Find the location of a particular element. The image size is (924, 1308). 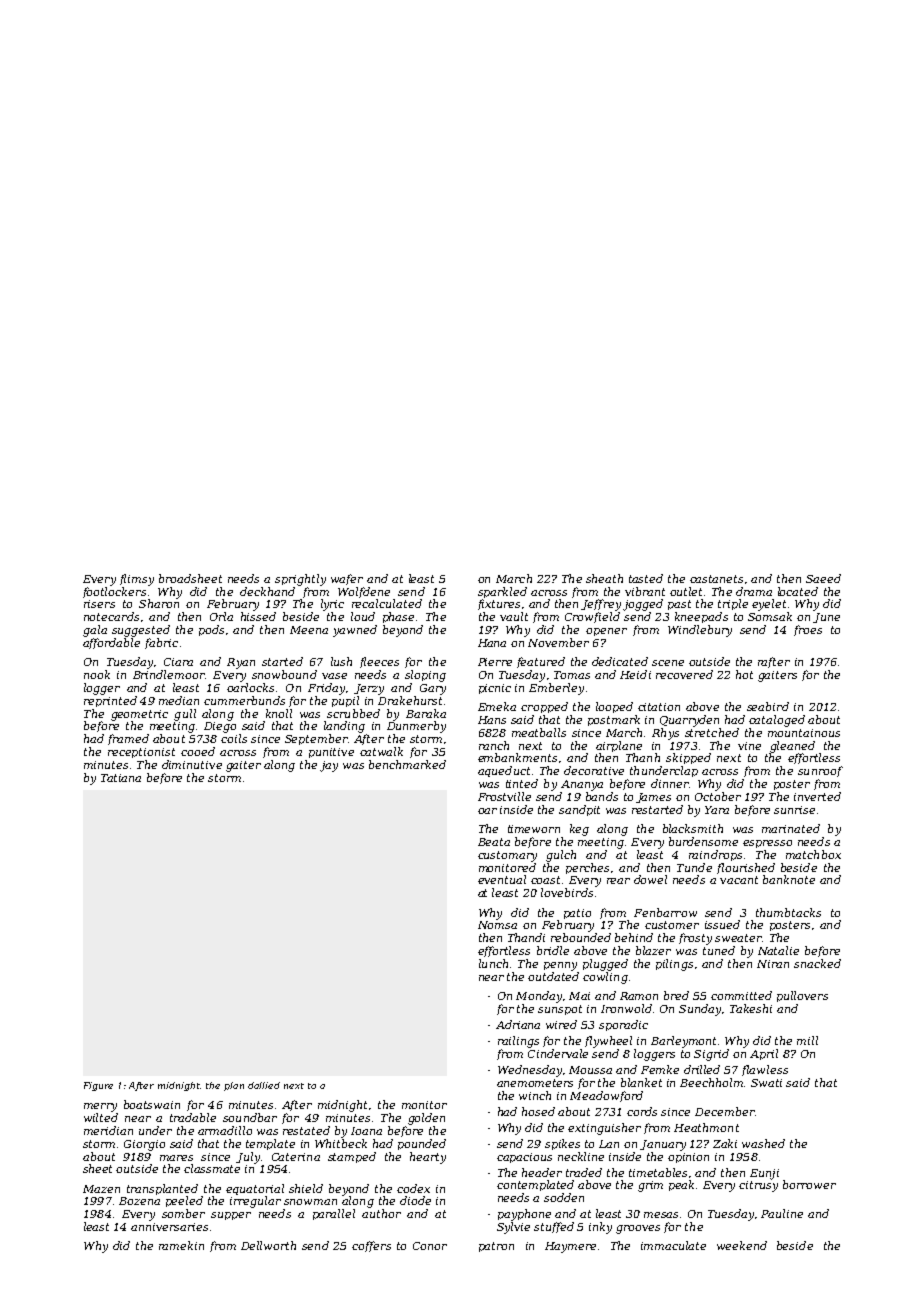

sprightly is located at coordinates (300, 580).
